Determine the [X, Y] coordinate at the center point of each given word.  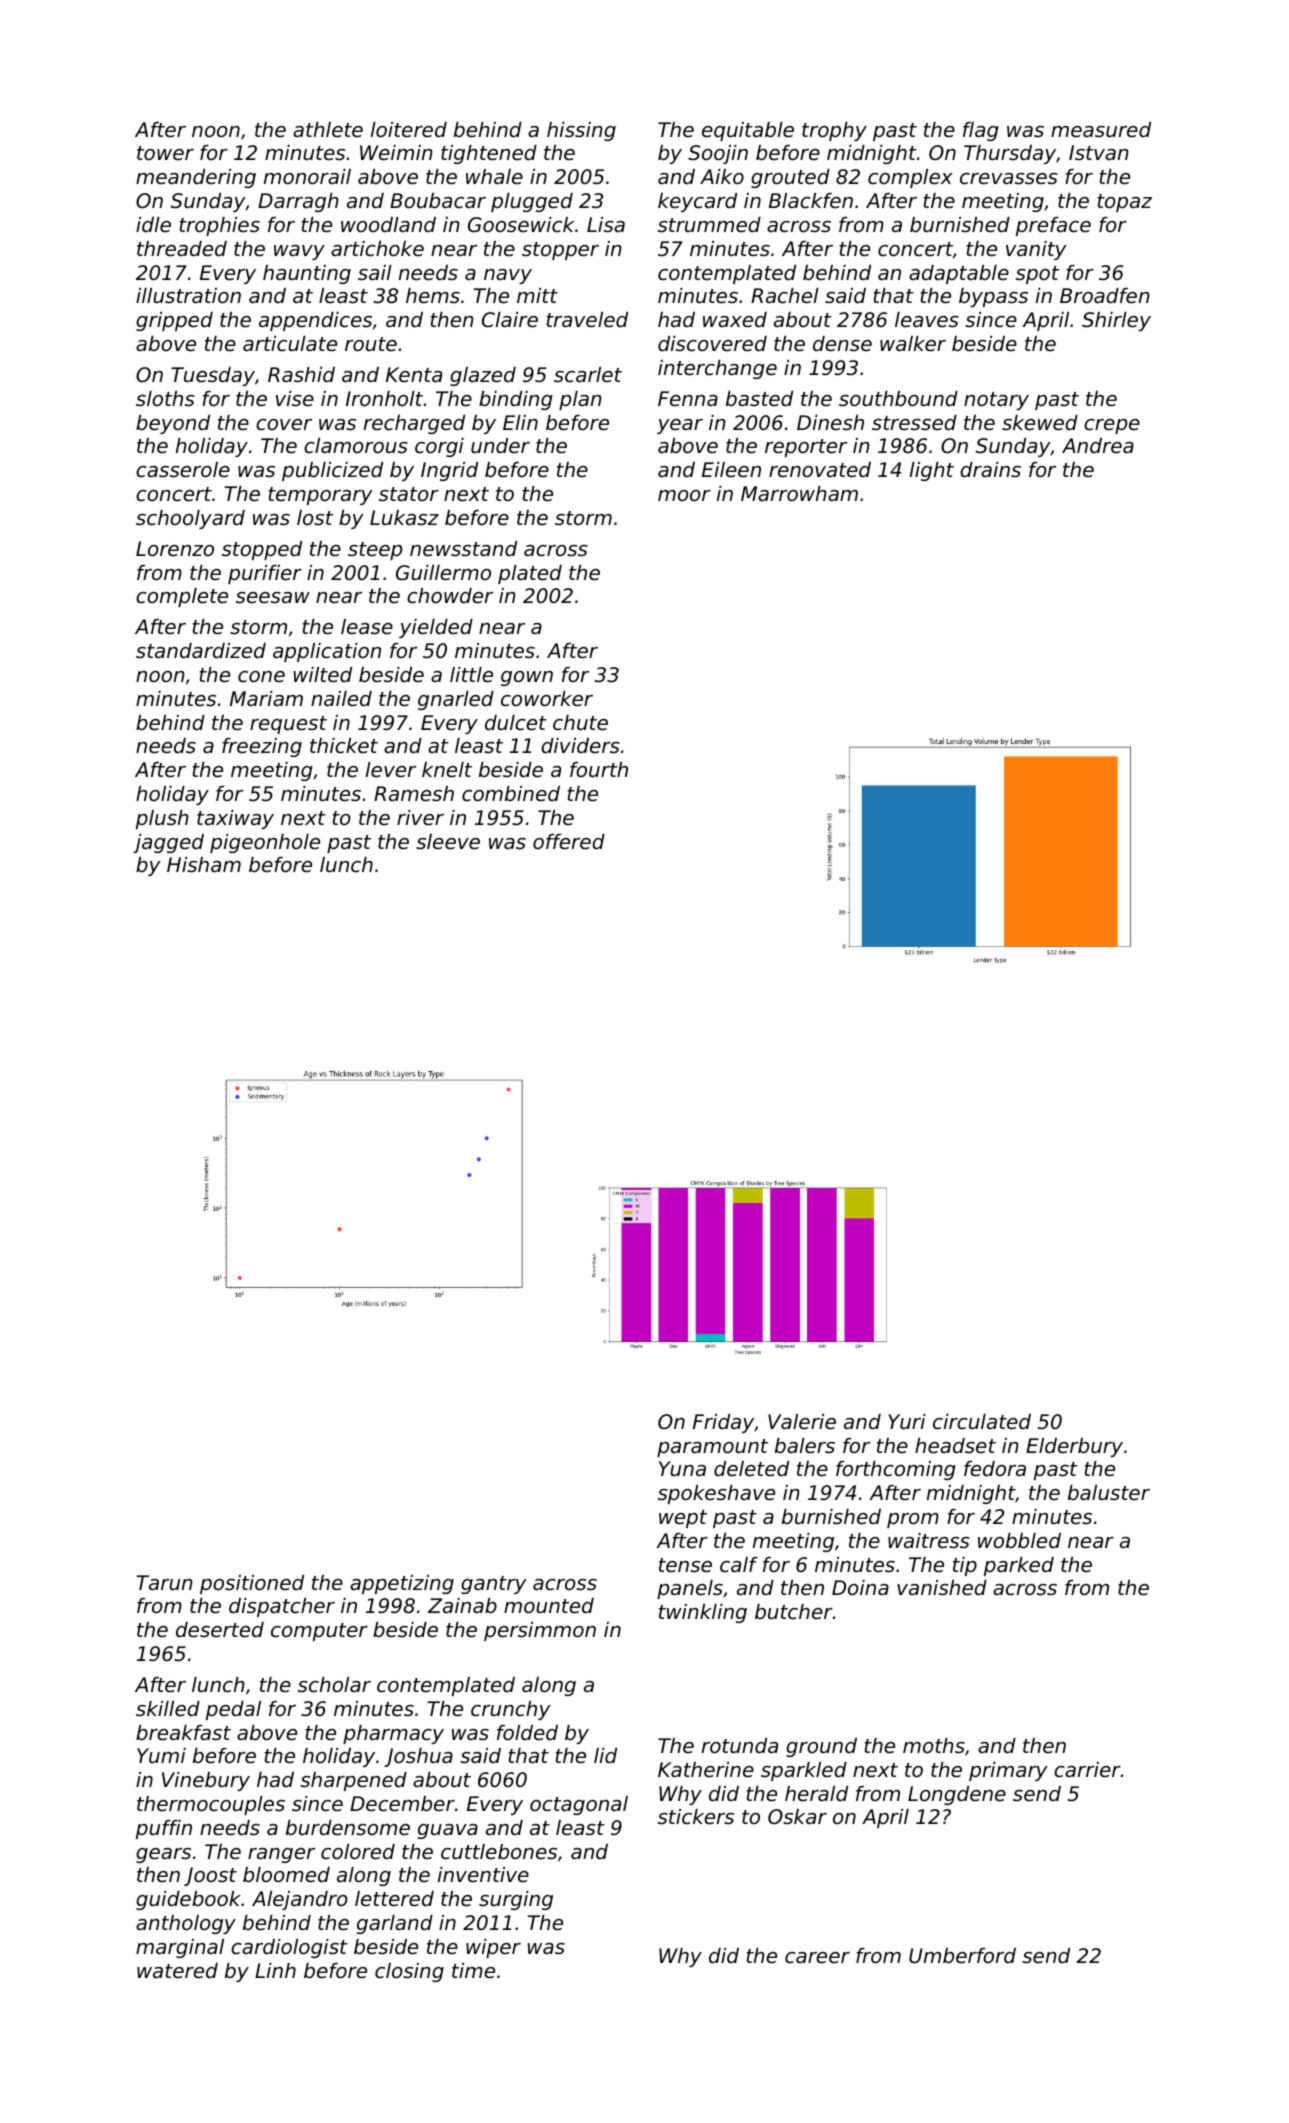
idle [153, 225]
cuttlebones [499, 1852]
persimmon [540, 1631]
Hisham [204, 865]
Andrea [1098, 446]
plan [580, 400]
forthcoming [896, 1470]
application [327, 652]
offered [569, 842]
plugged [532, 202]
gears [163, 1855]
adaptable [959, 274]
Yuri [907, 1421]
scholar [334, 1685]
